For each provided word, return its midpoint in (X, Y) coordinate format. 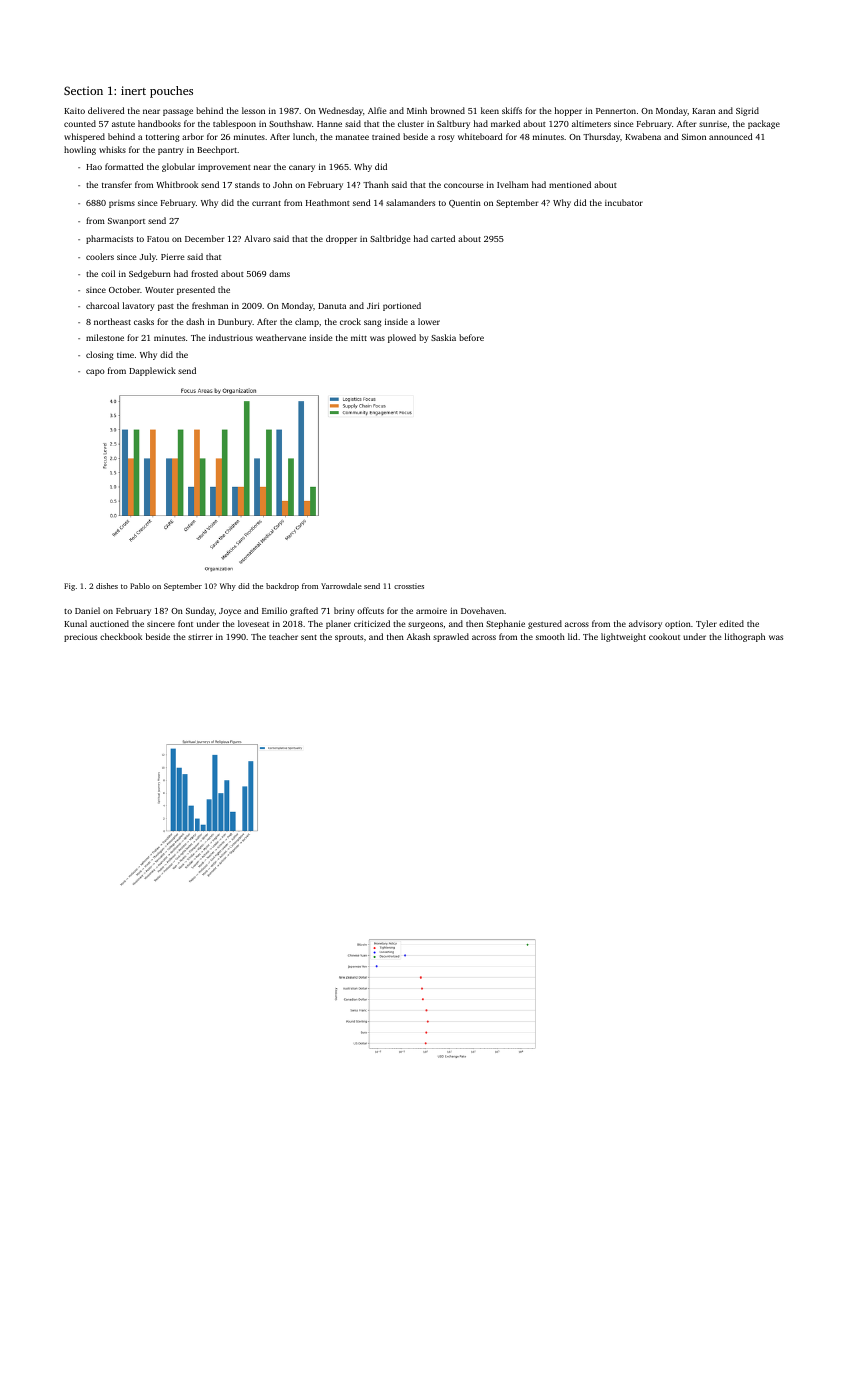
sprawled (451, 637)
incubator (624, 202)
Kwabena (643, 136)
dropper (341, 239)
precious (80, 638)
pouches (171, 92)
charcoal (102, 305)
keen (490, 110)
